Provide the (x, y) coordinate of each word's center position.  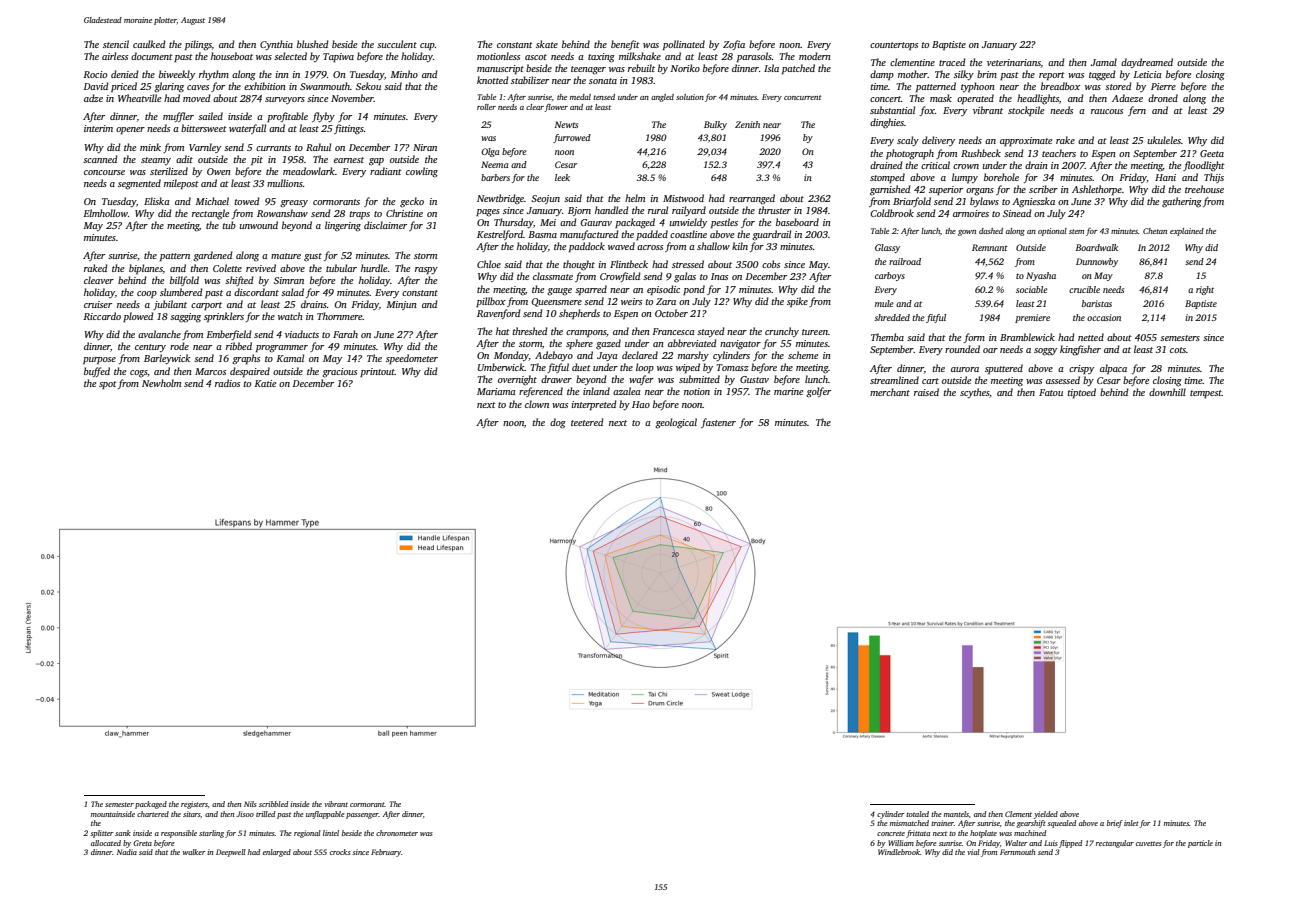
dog (558, 423)
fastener (718, 423)
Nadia (127, 852)
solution (690, 97)
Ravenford (499, 314)
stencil (116, 44)
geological (676, 423)
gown (967, 233)
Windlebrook (899, 852)
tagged (1102, 75)
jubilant (170, 305)
